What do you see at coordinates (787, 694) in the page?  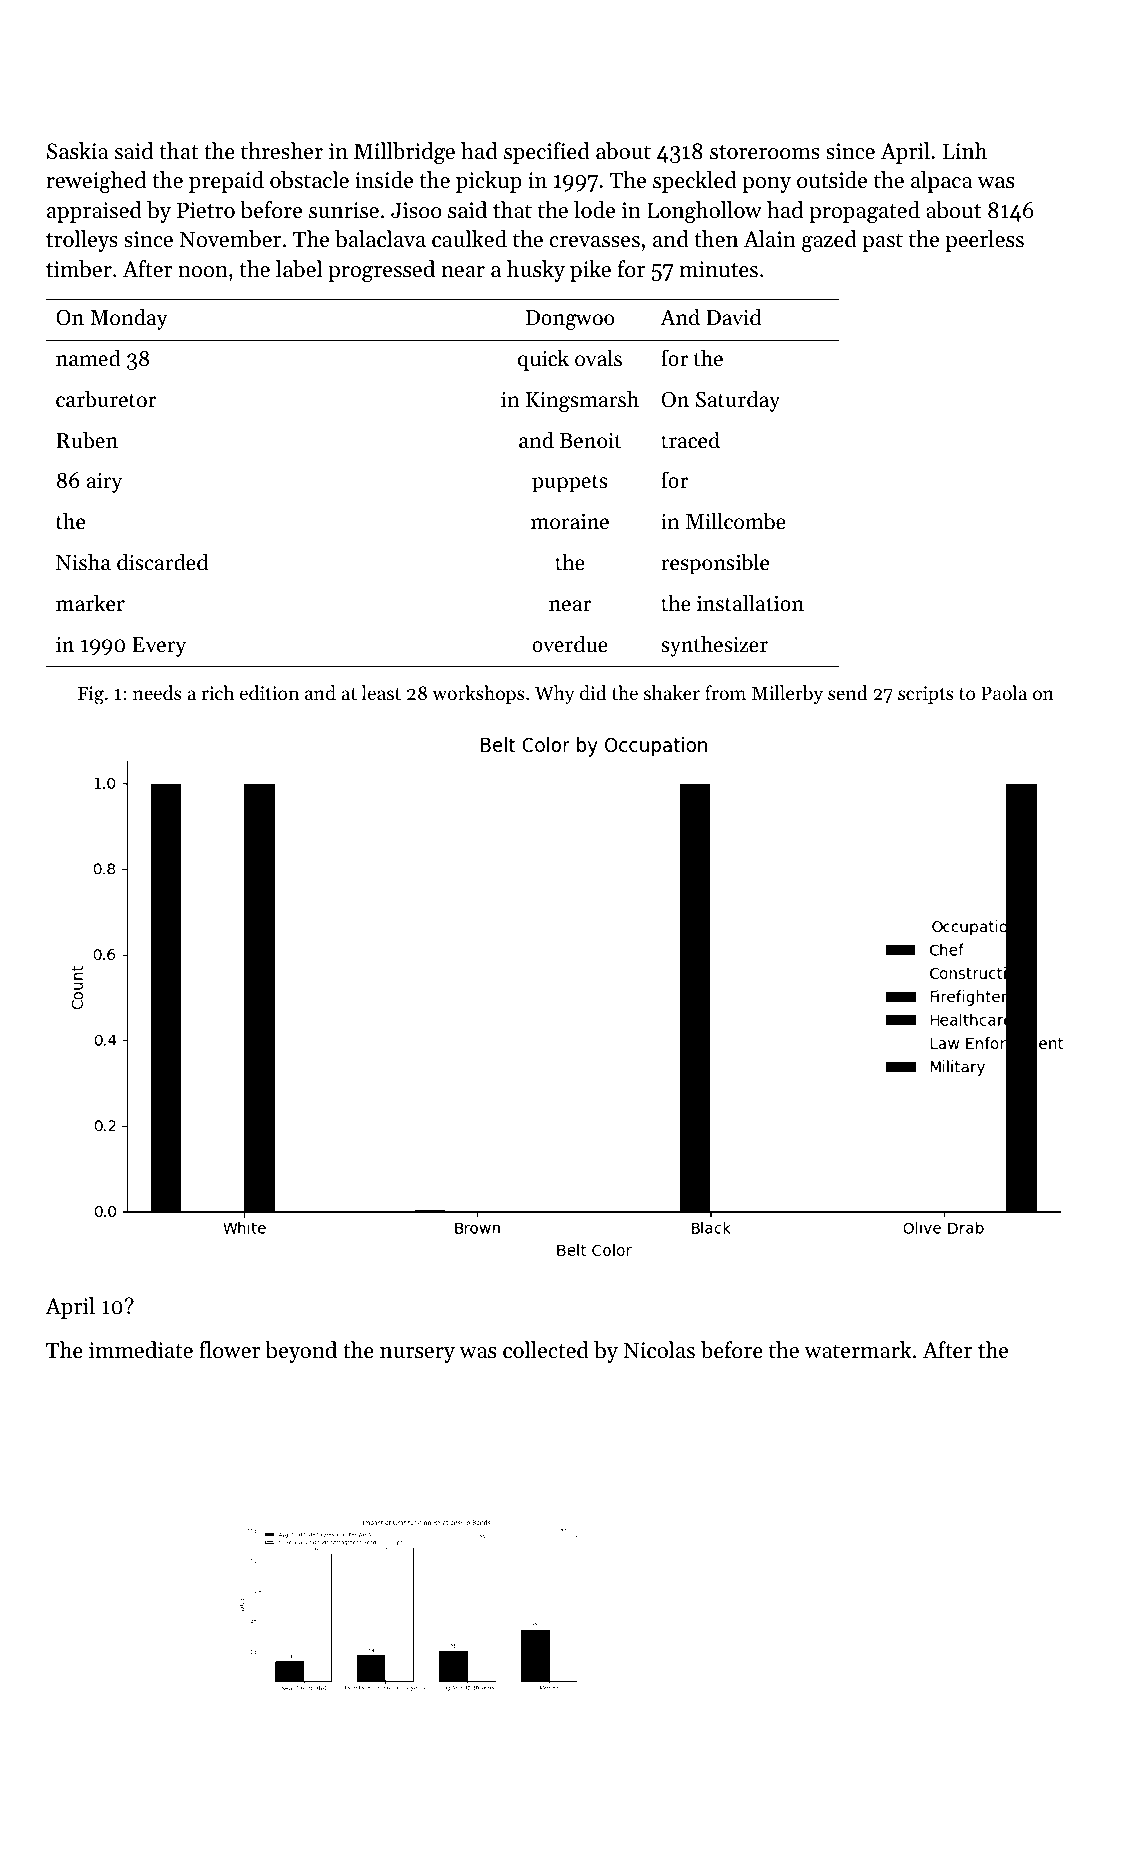 I see `Millerby` at bounding box center [787, 694].
